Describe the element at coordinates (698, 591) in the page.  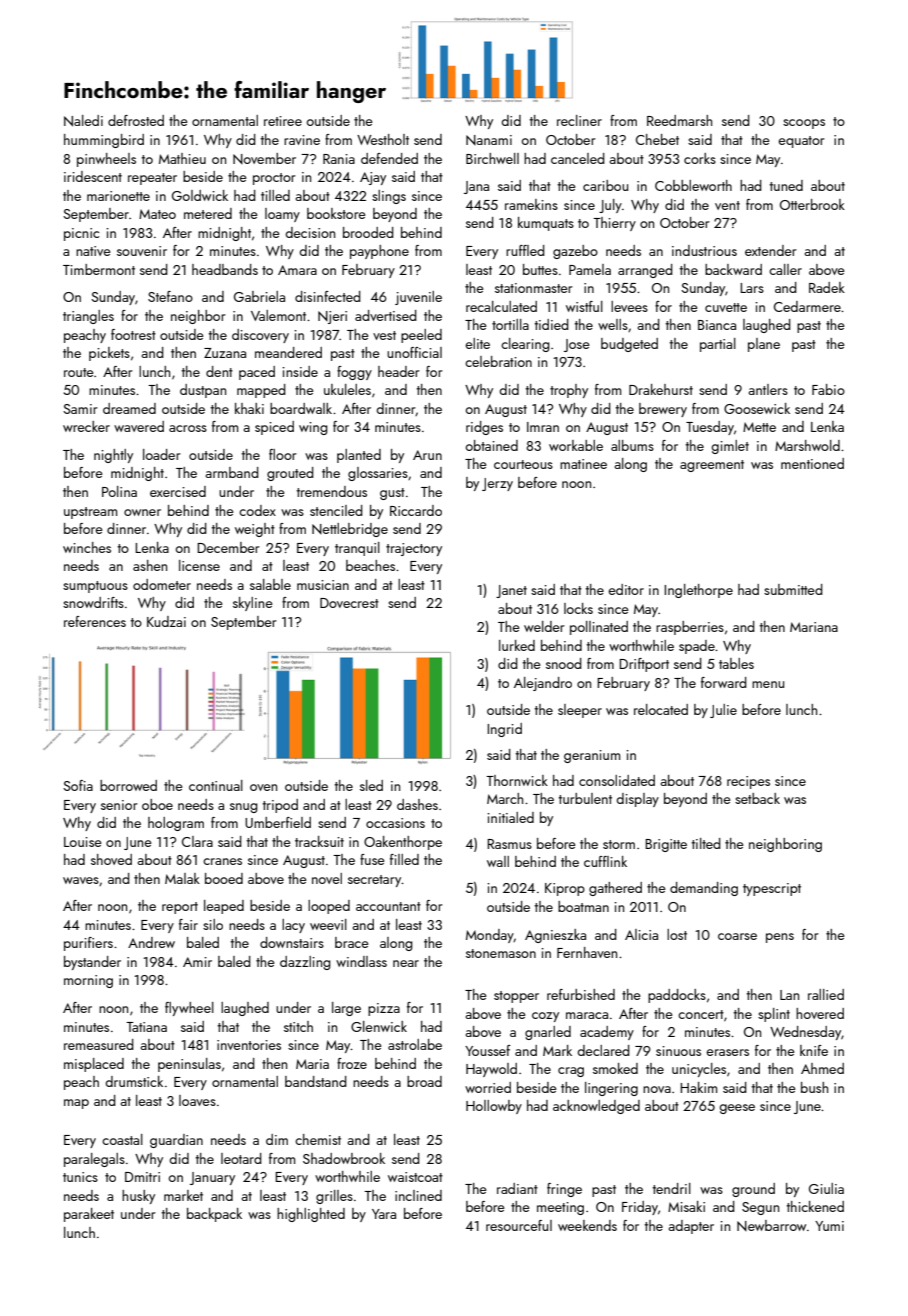
I see `Inglethorpe` at that location.
